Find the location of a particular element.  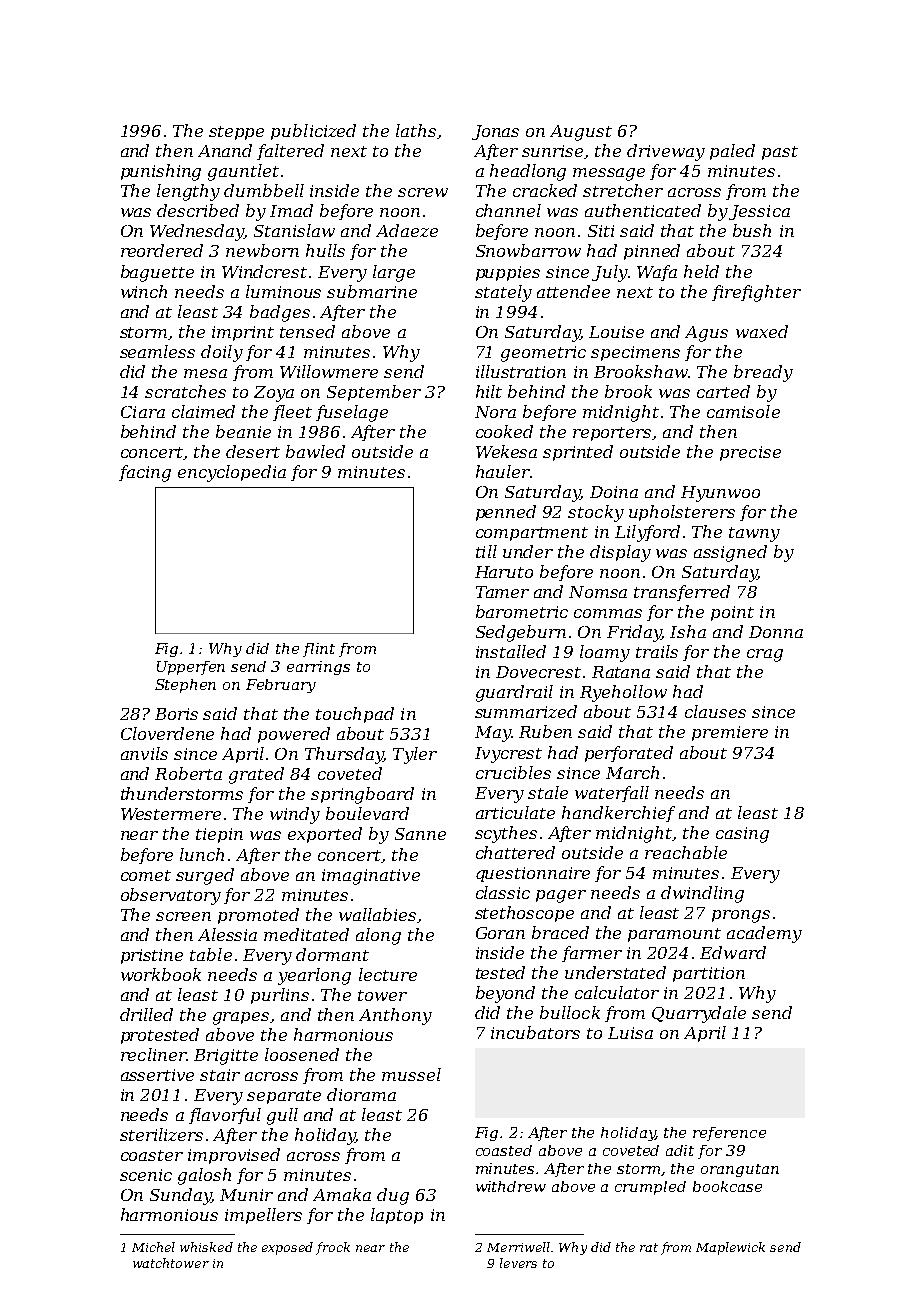

anvils is located at coordinates (144, 753).
